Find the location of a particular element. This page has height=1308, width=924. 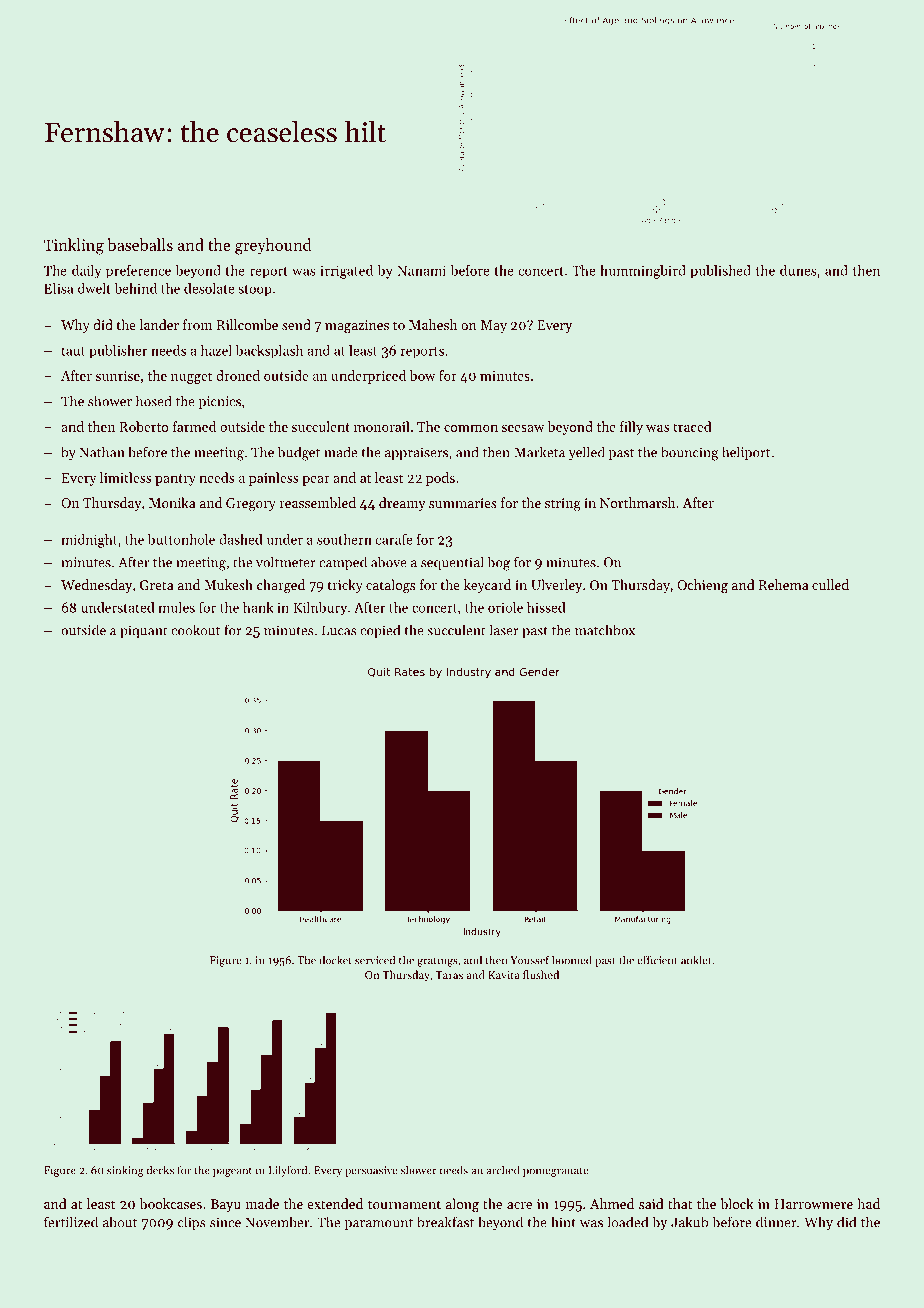

docket is located at coordinates (335, 960).
